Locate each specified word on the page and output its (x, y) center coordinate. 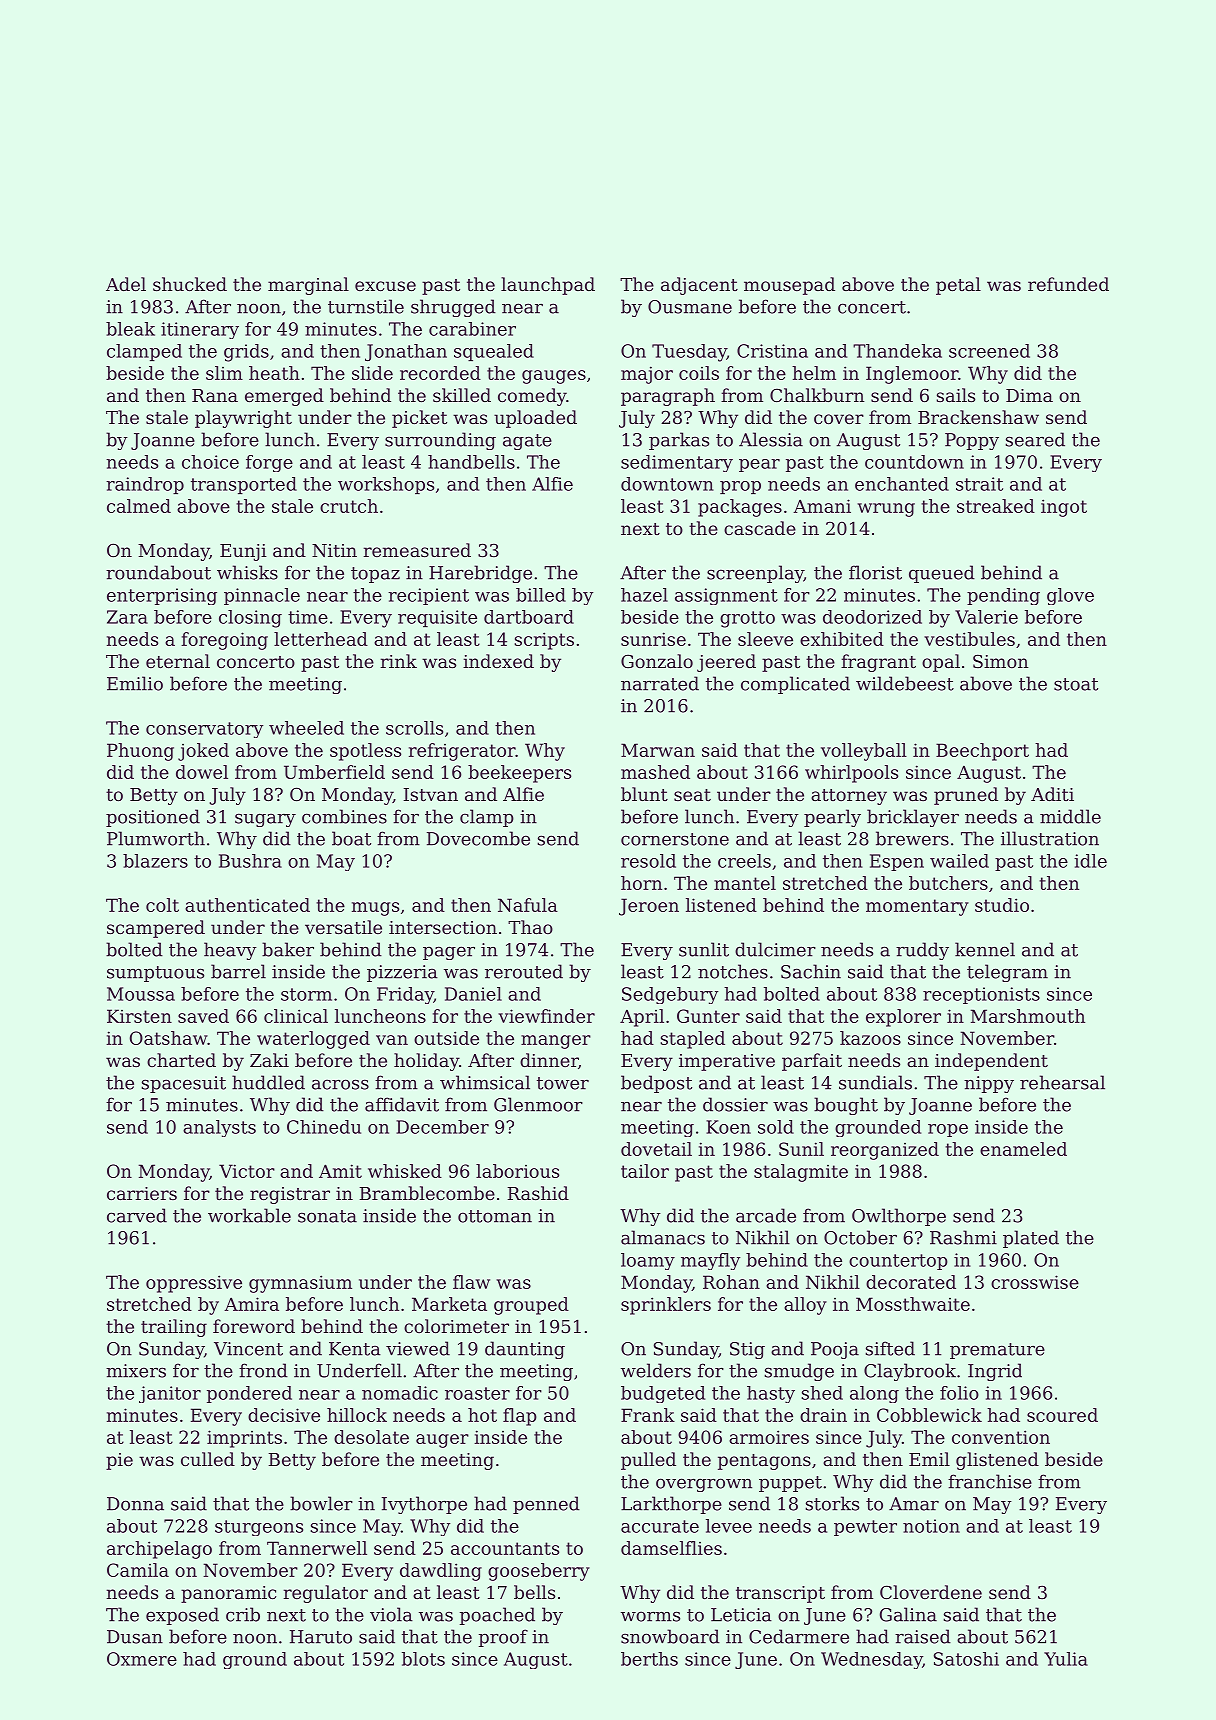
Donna (135, 1504)
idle (1090, 861)
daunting (525, 1350)
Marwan (658, 750)
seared (1035, 439)
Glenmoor (538, 1104)
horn (641, 883)
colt (162, 905)
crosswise (1035, 1282)
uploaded (535, 419)
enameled (1023, 1149)
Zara (127, 617)
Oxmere (142, 1659)
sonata (327, 1216)
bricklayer (913, 818)
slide (372, 373)
